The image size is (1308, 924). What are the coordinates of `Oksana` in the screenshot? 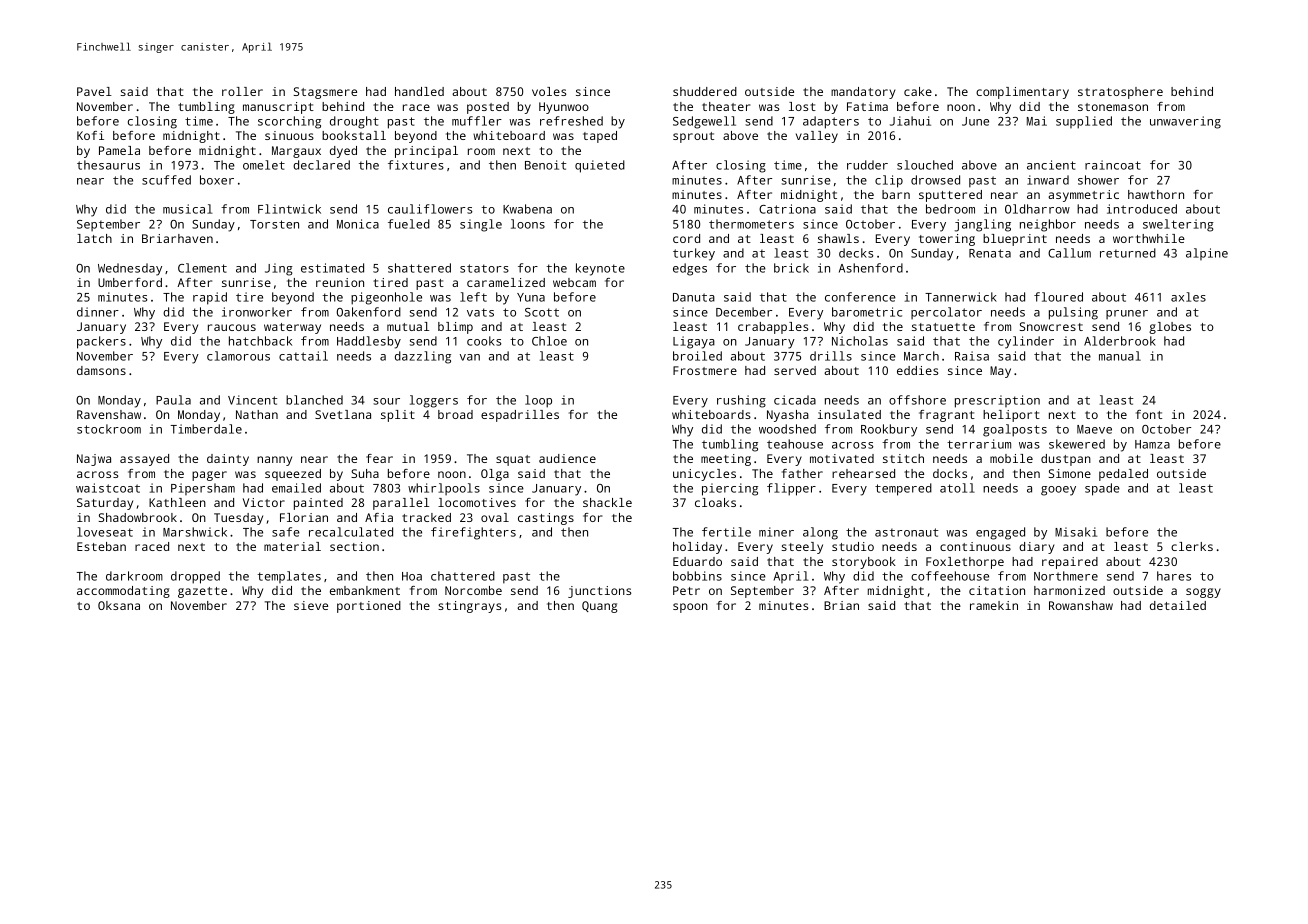 It's located at (119, 605).
